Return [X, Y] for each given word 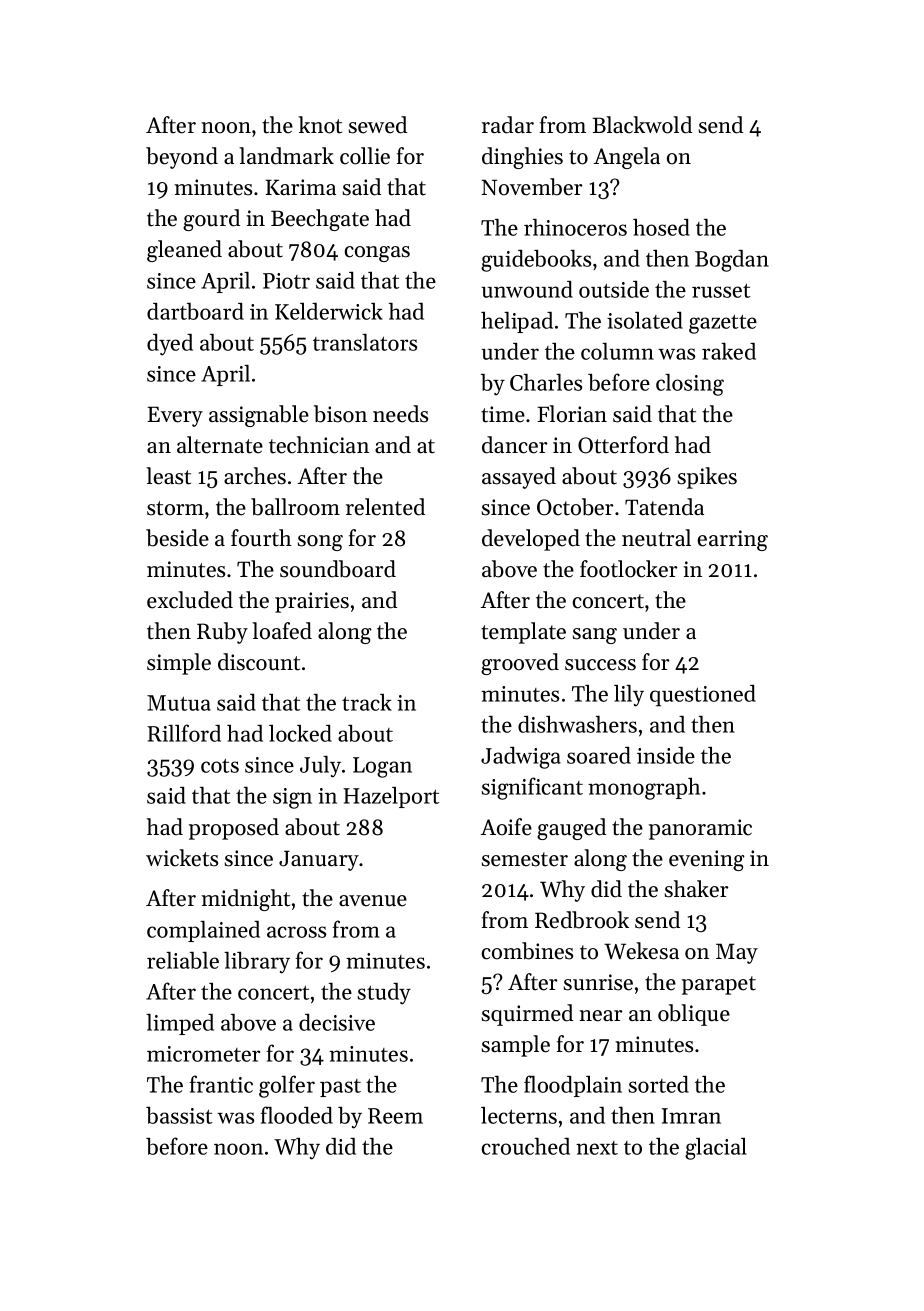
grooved [520, 664]
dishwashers [577, 724]
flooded [296, 1115]
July [320, 767]
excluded [190, 600]
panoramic [700, 829]
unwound [527, 289]
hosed [661, 227]
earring [733, 540]
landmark [286, 156]
